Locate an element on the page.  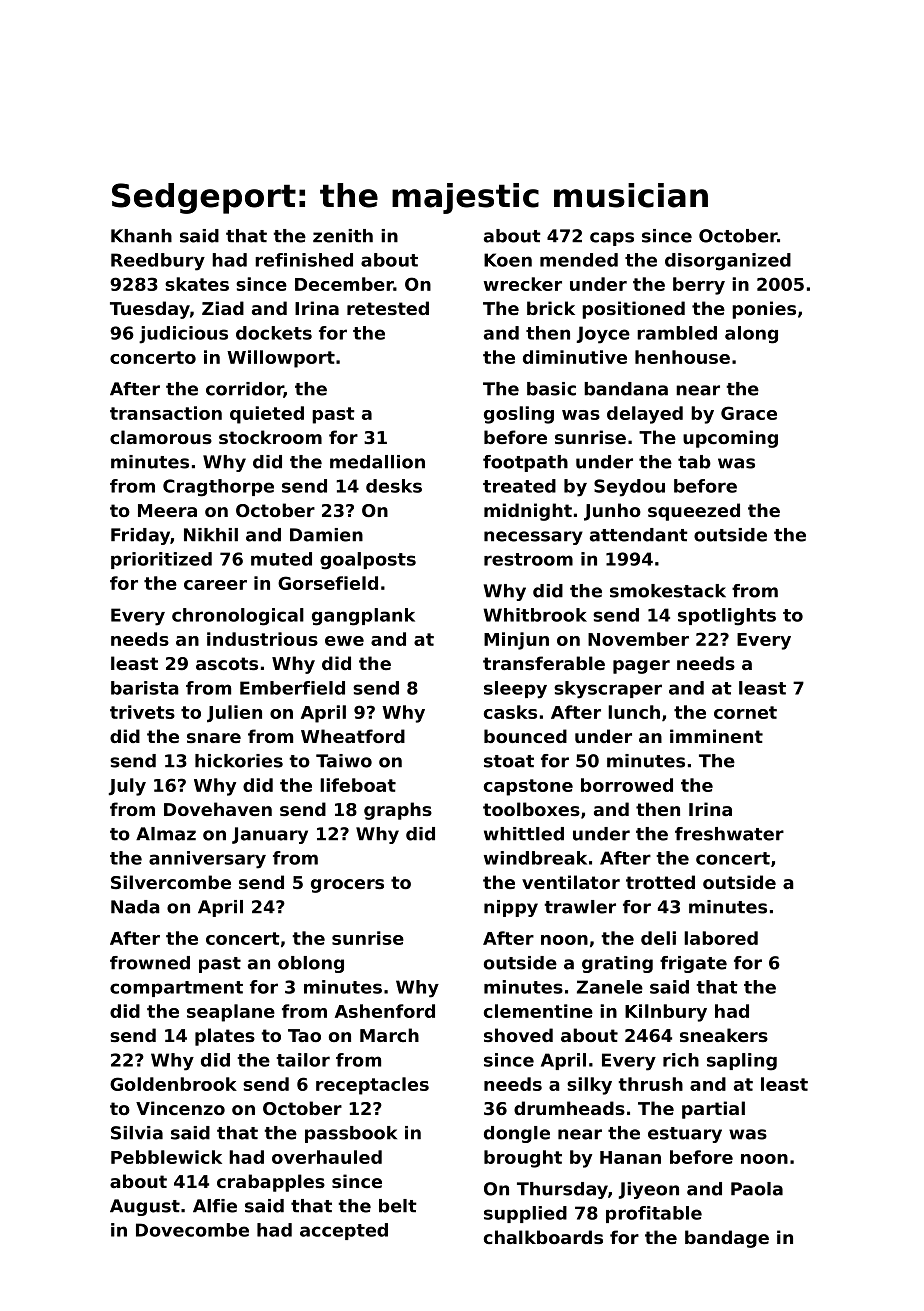
thrush is located at coordinates (650, 1084).
